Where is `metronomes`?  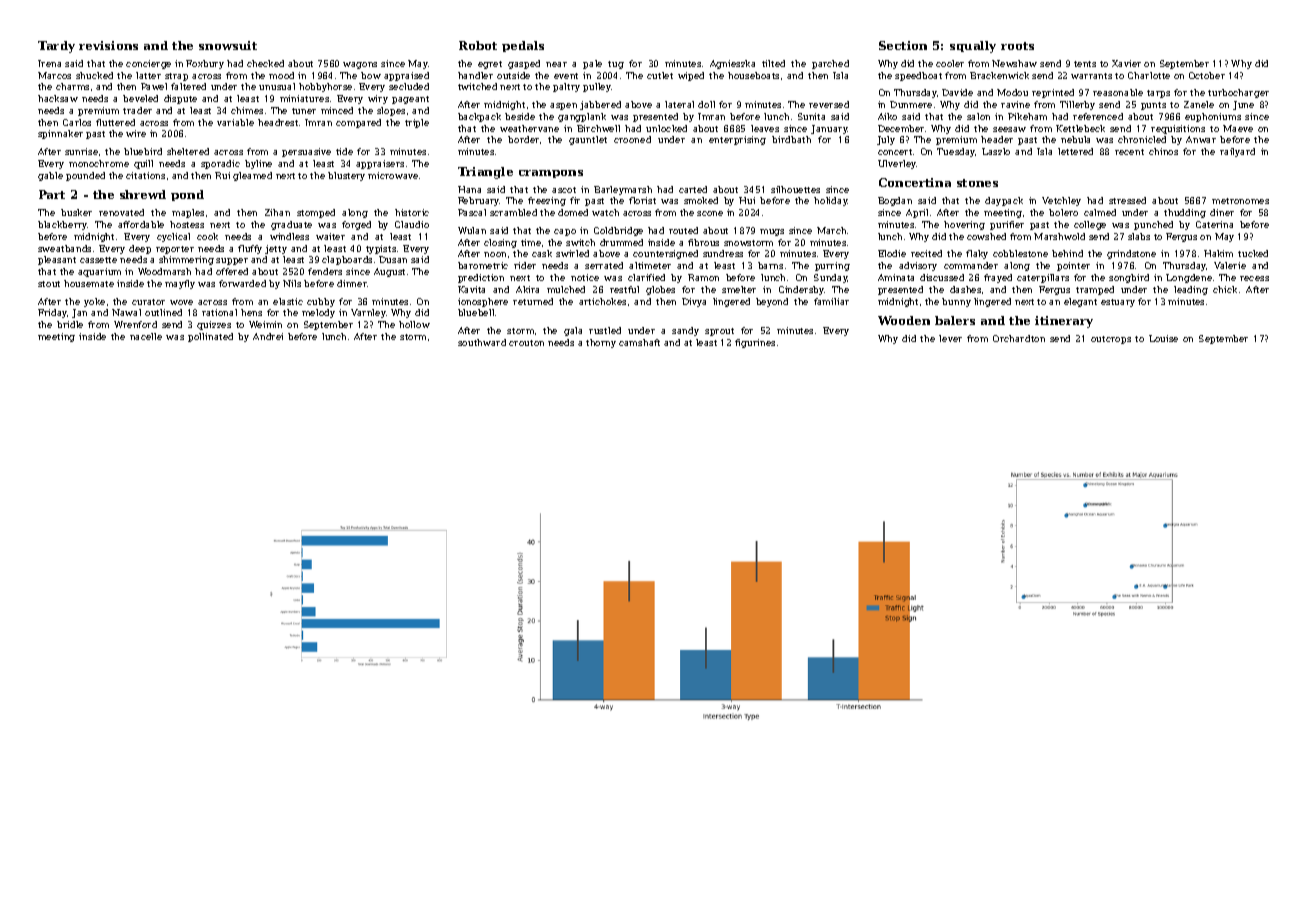 metronomes is located at coordinates (1240, 201).
